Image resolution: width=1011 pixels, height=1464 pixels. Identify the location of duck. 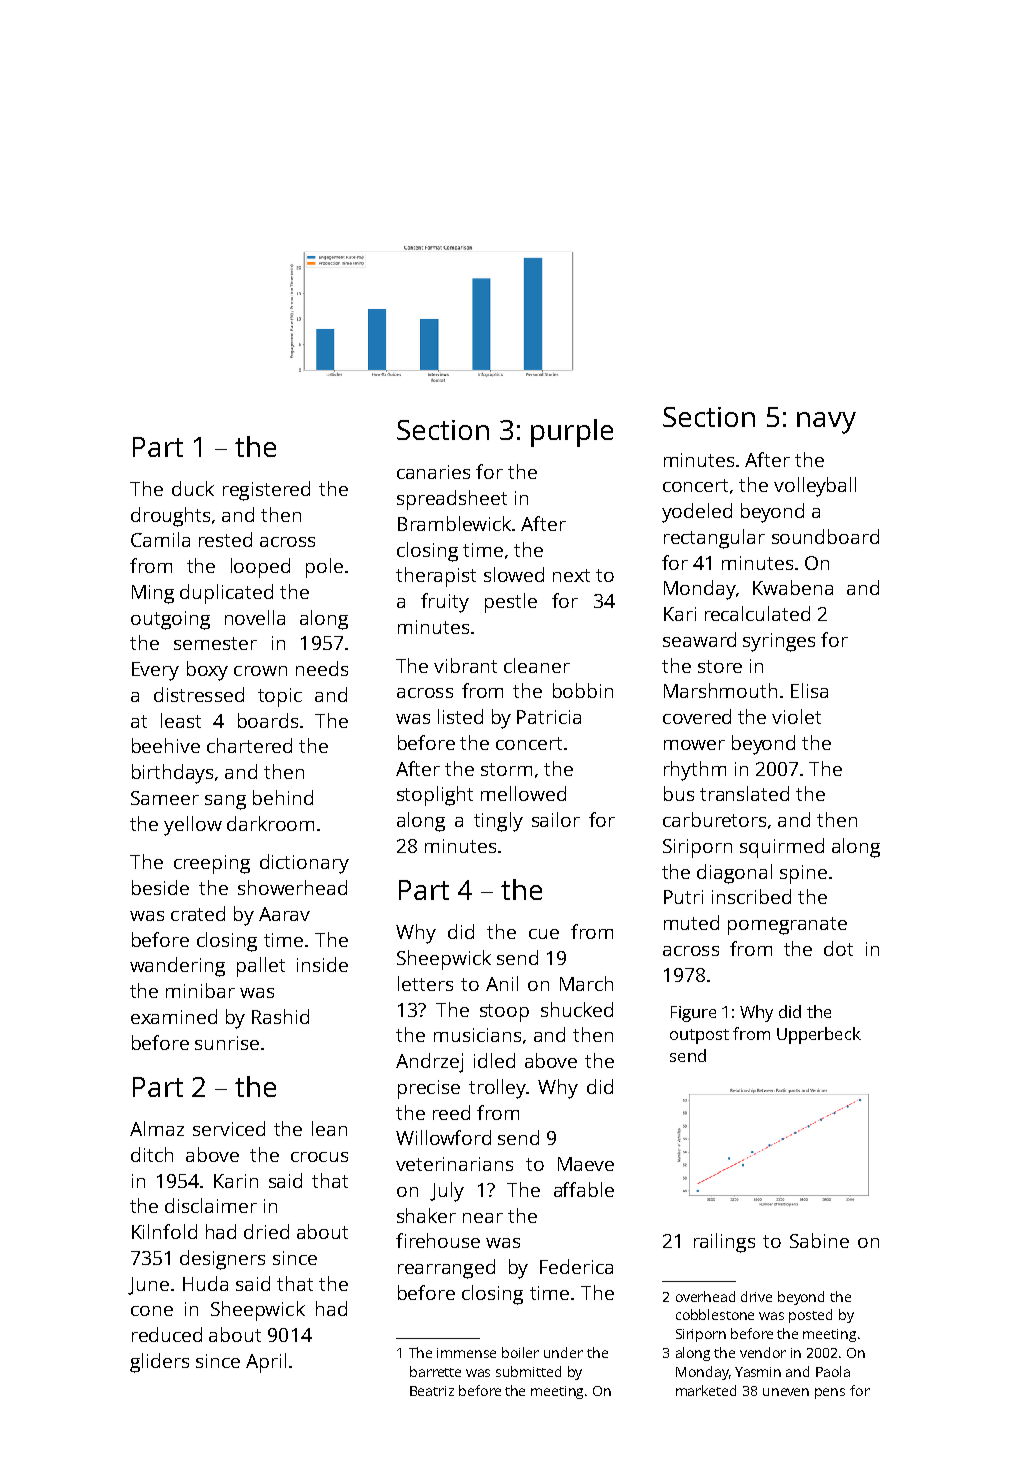
(193, 488).
